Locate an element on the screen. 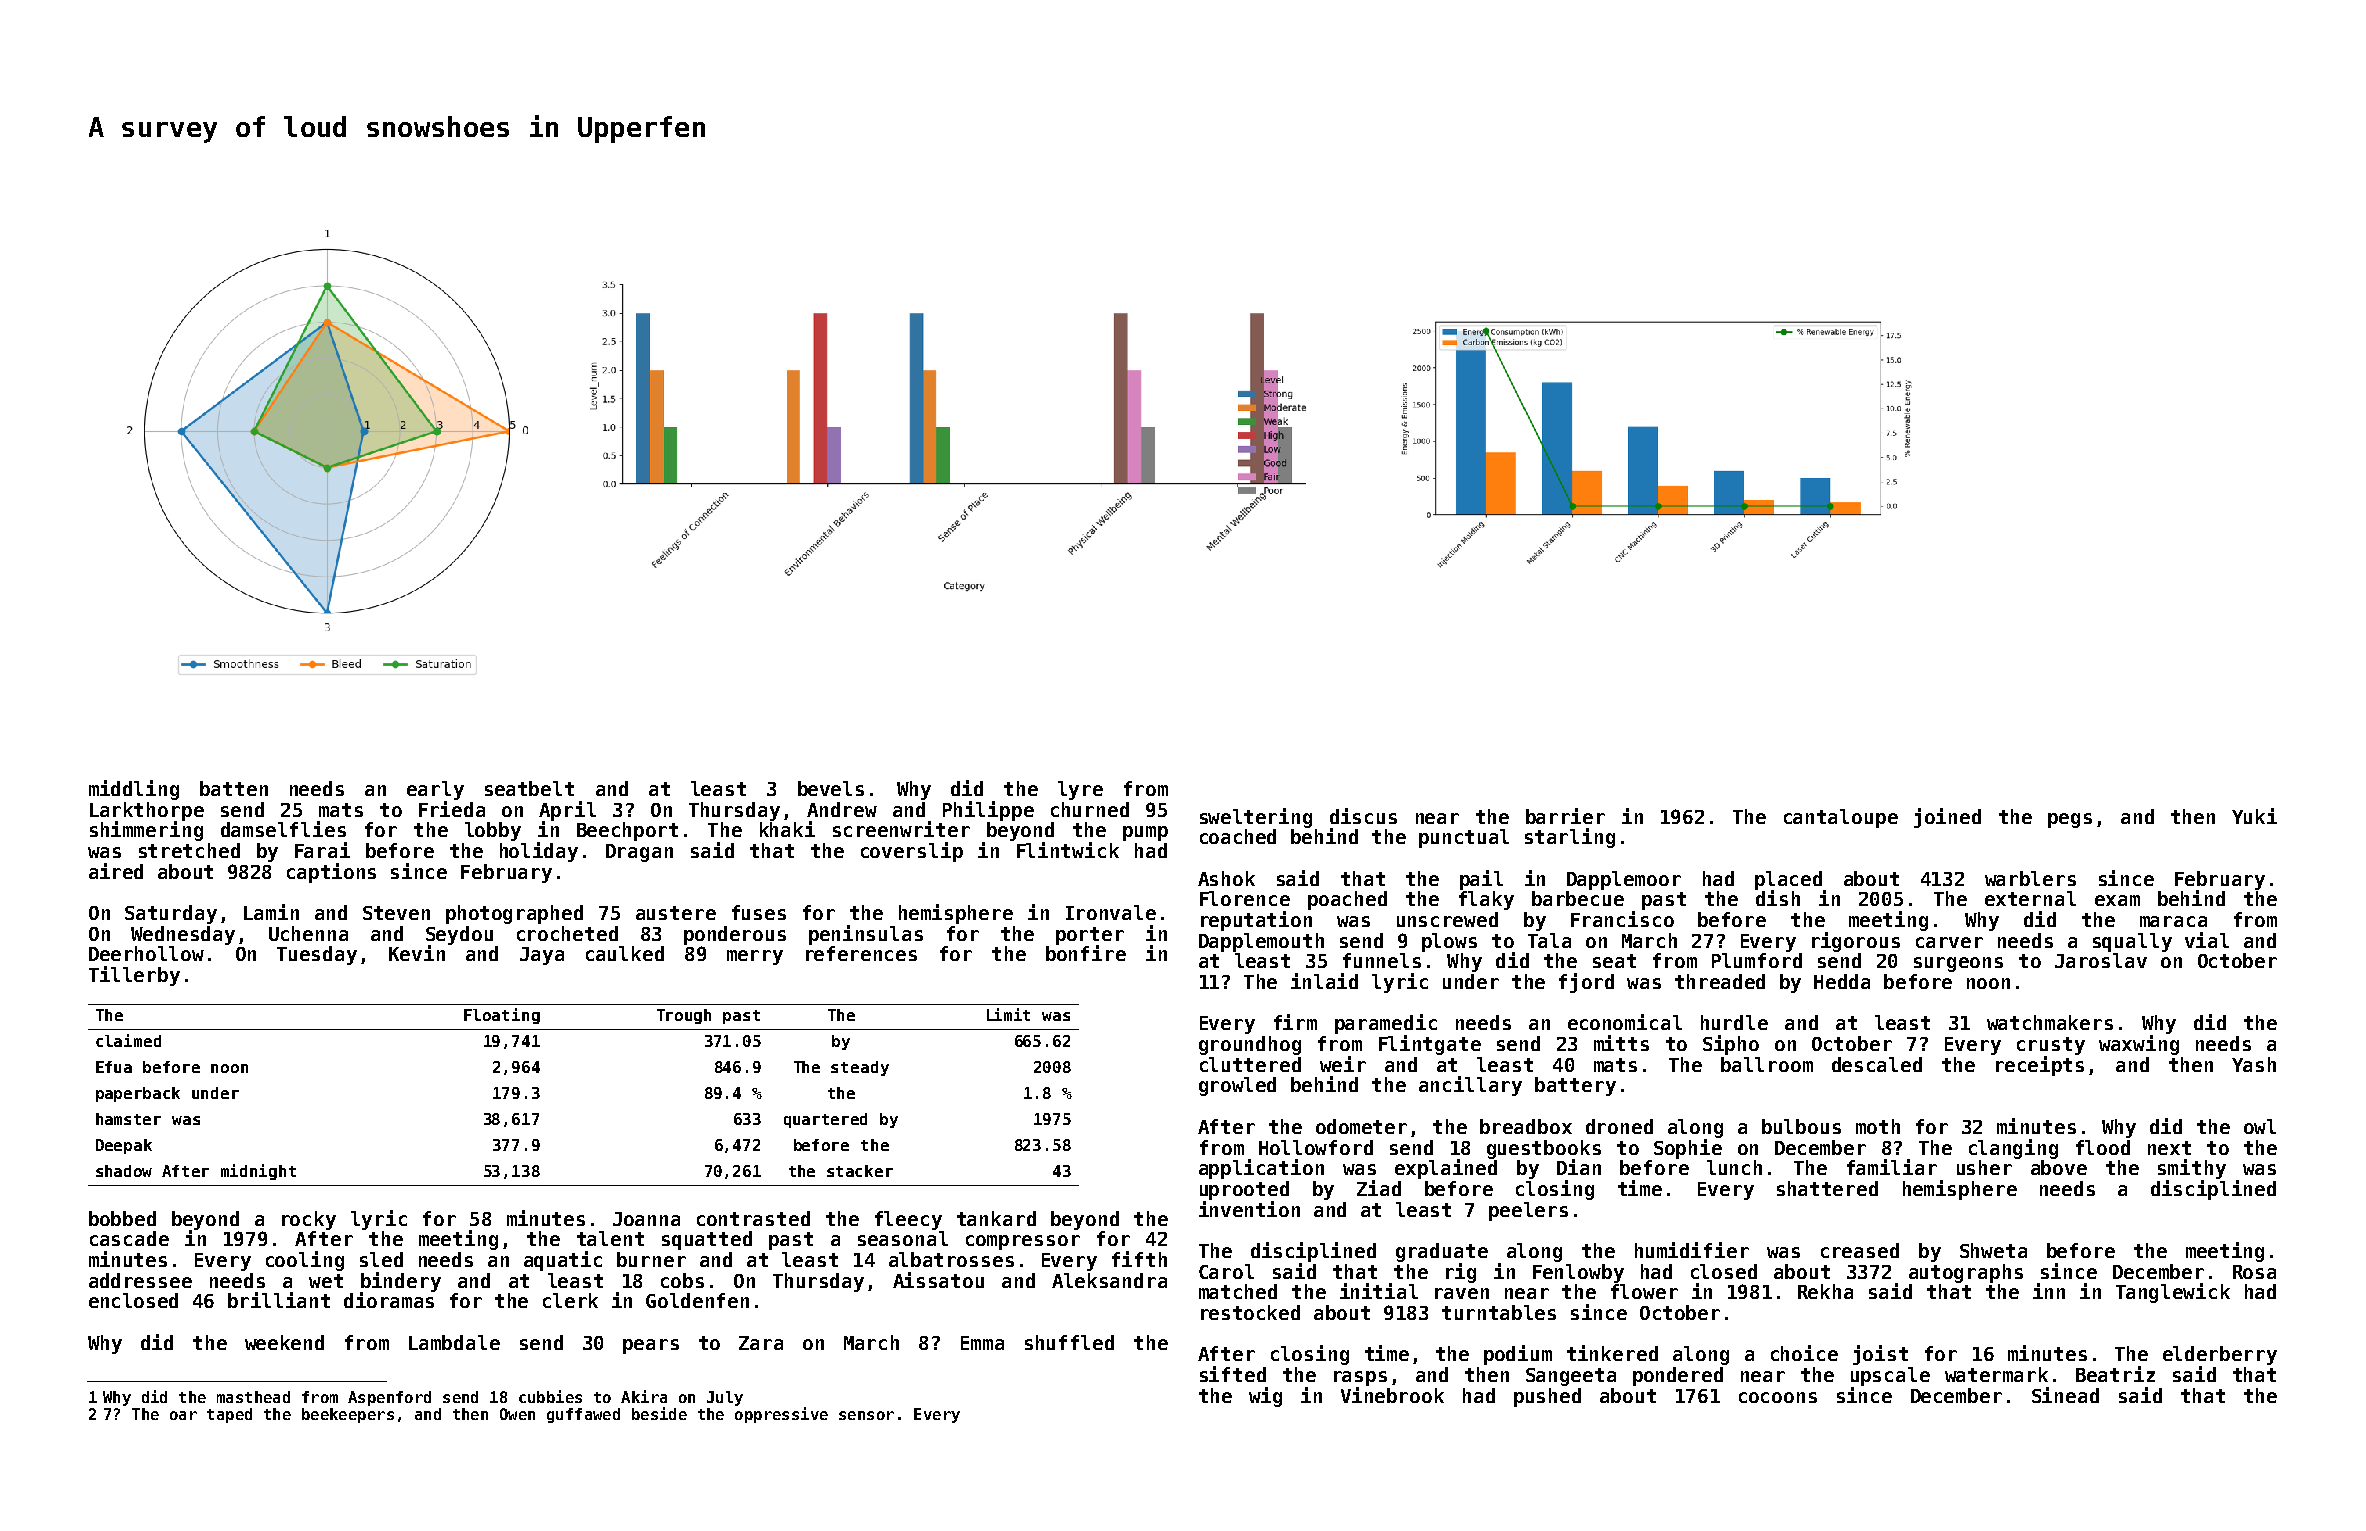  smithy is located at coordinates (2192, 1169).
